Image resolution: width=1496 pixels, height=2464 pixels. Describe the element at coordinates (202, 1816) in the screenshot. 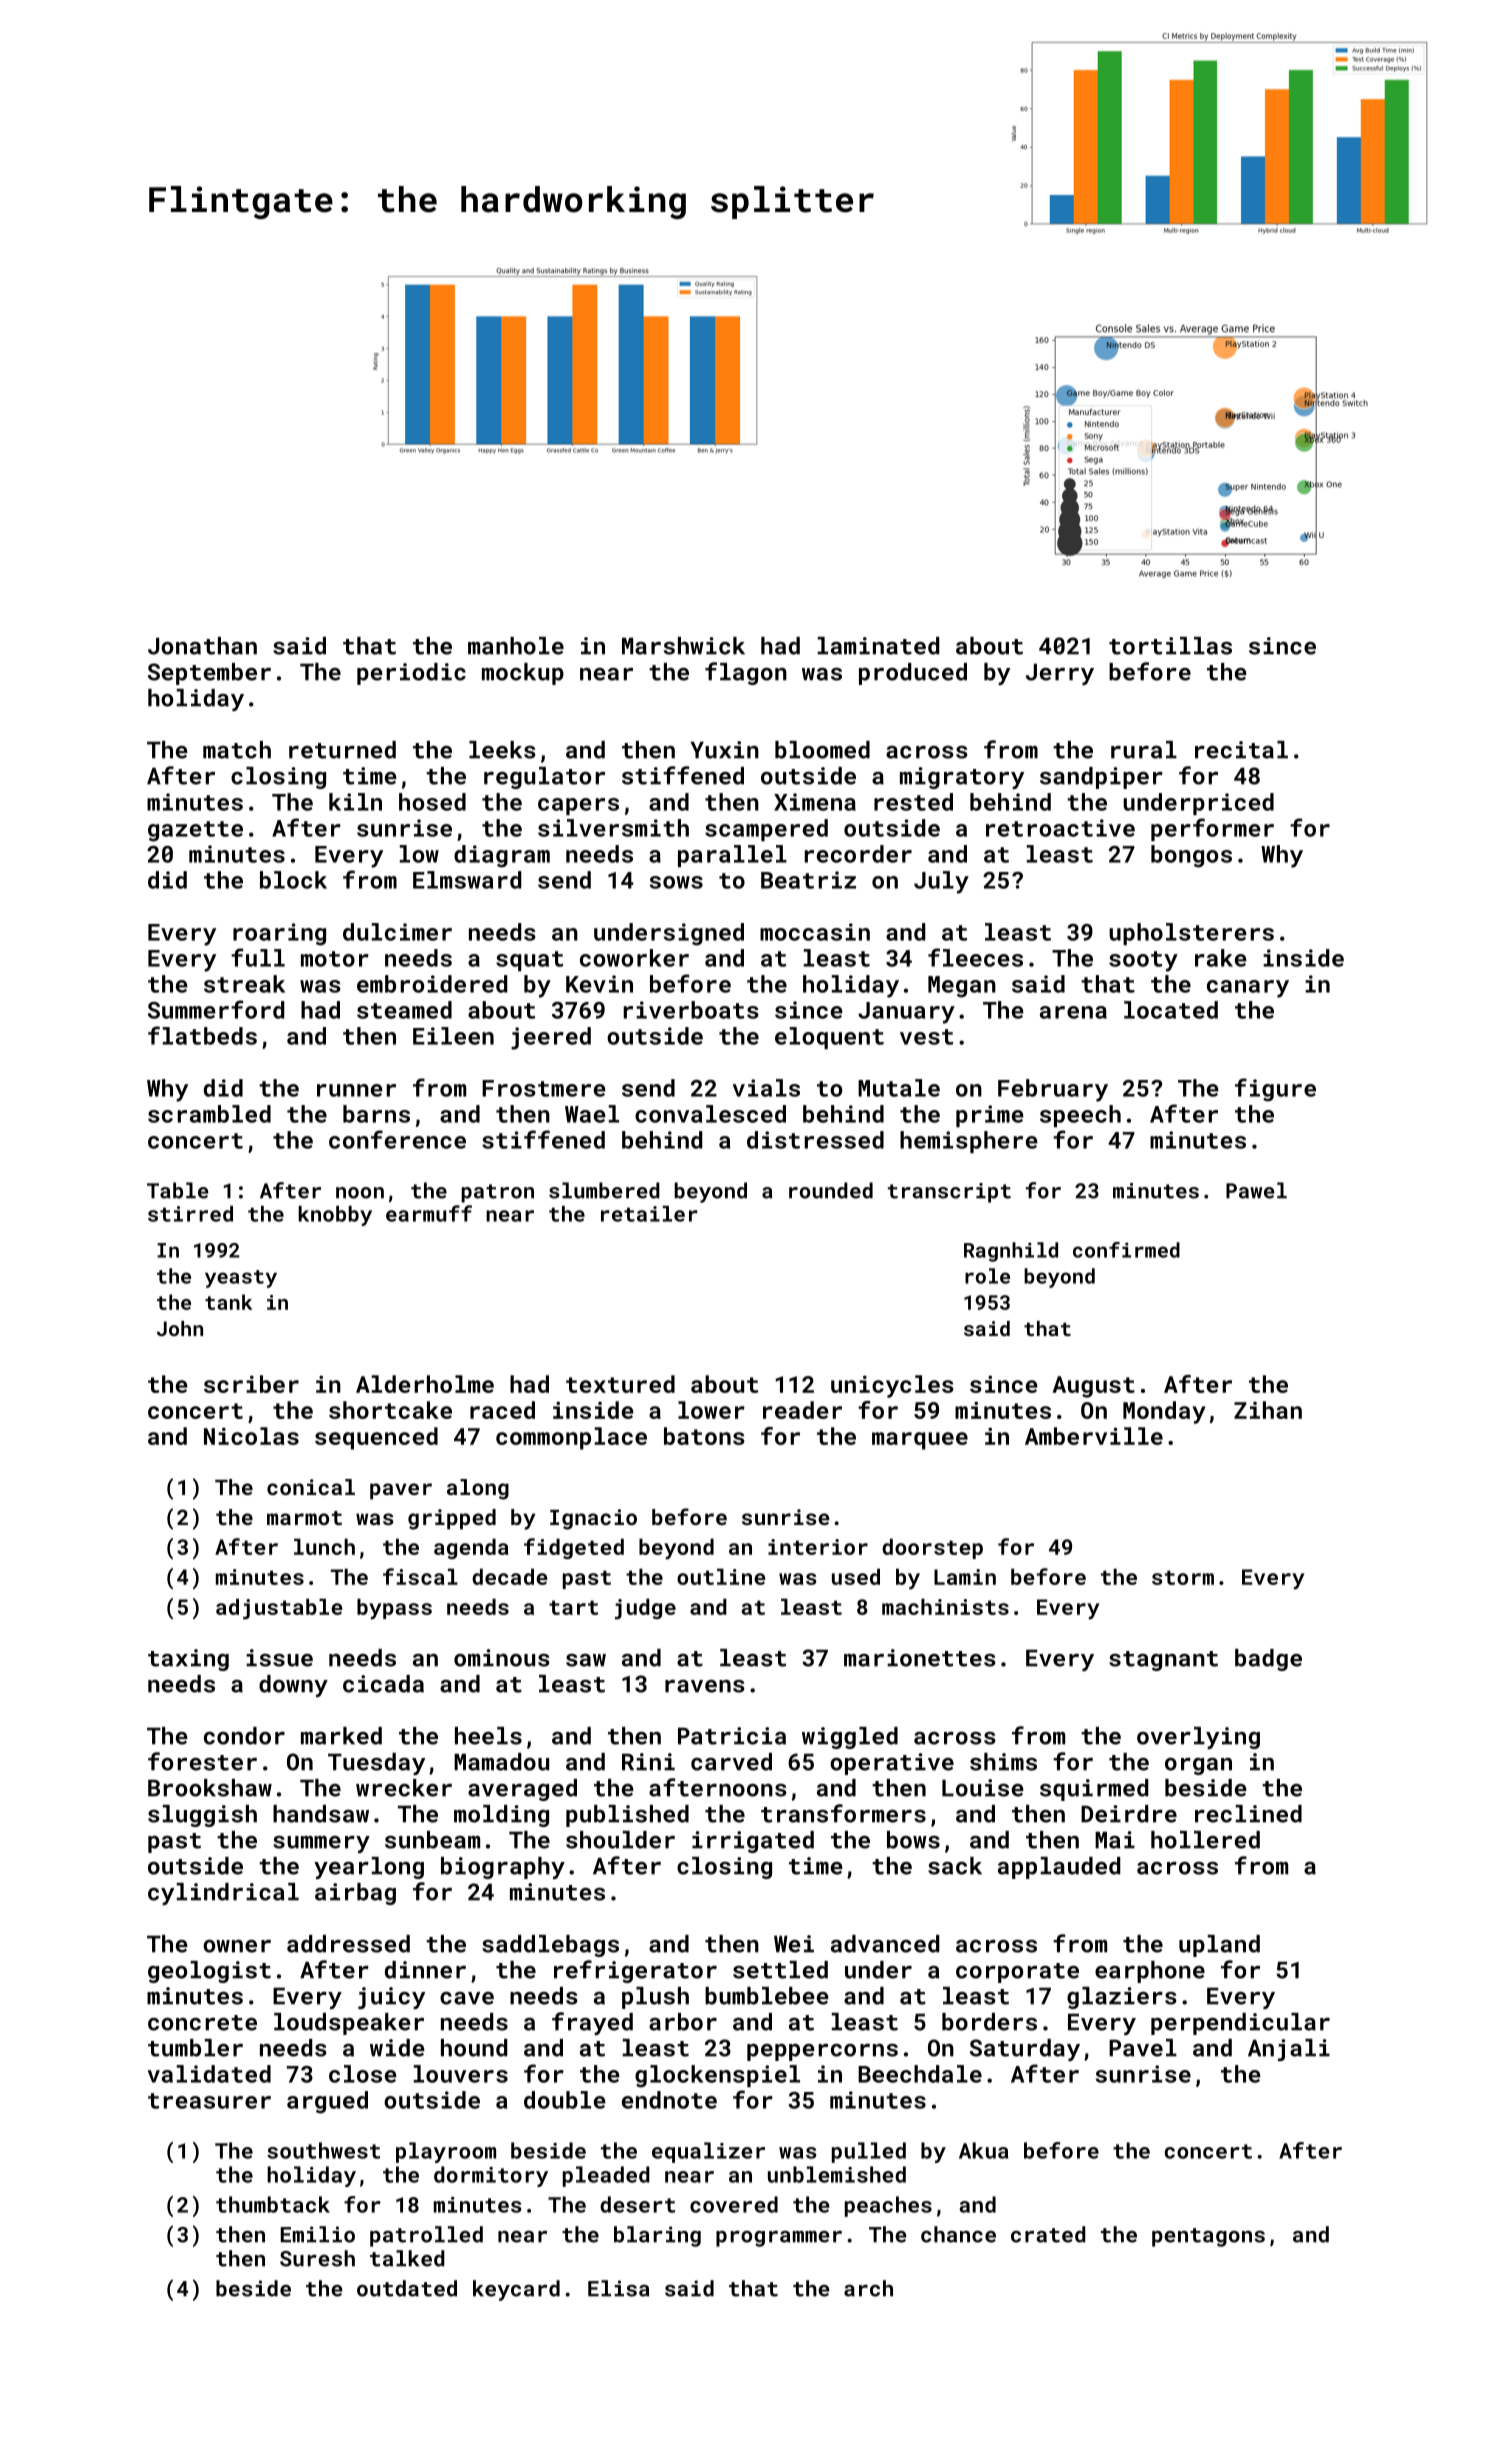

I see `sluggish` at that location.
